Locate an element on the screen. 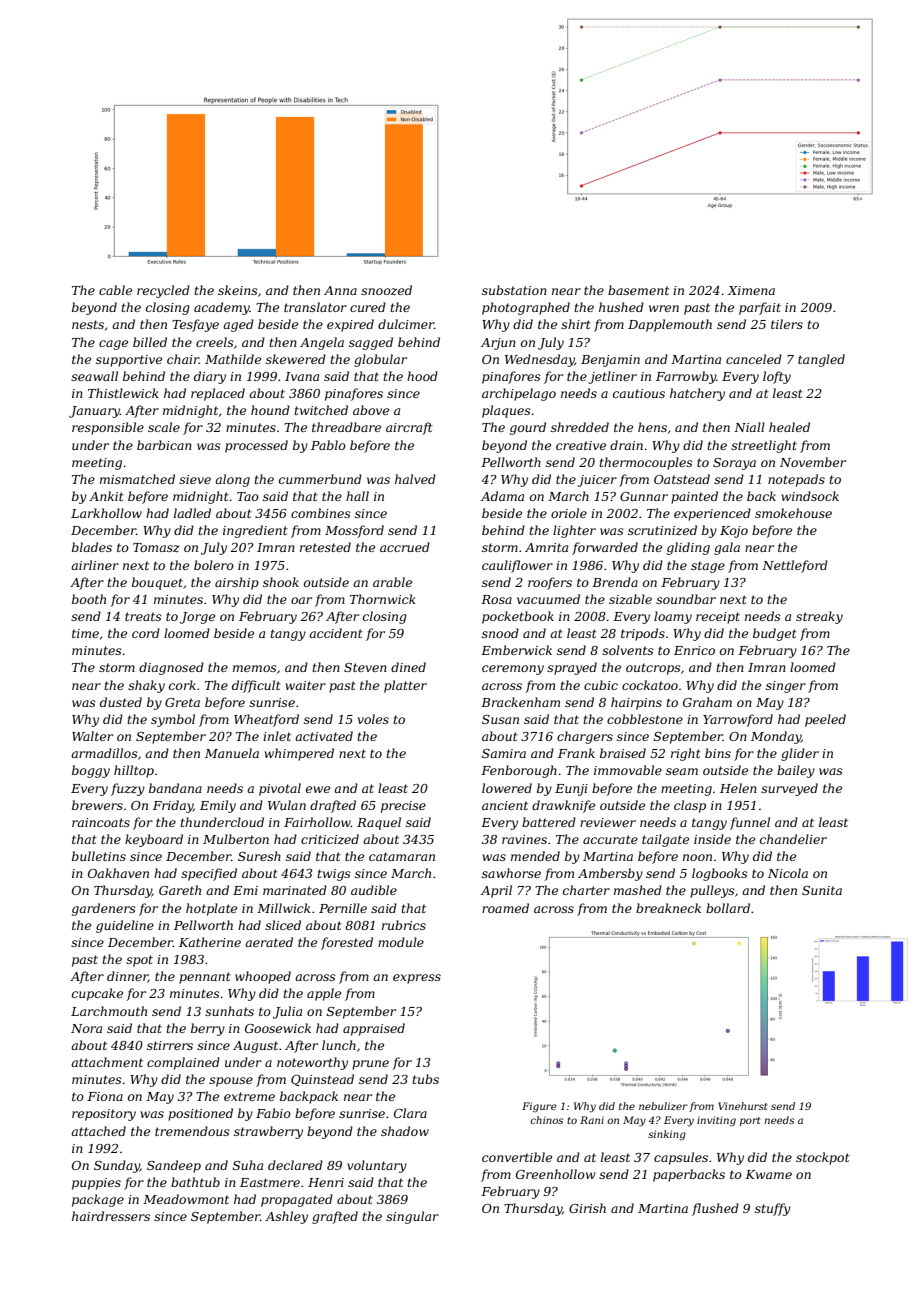 This screenshot has width=924, height=1308. halved is located at coordinates (415, 479).
